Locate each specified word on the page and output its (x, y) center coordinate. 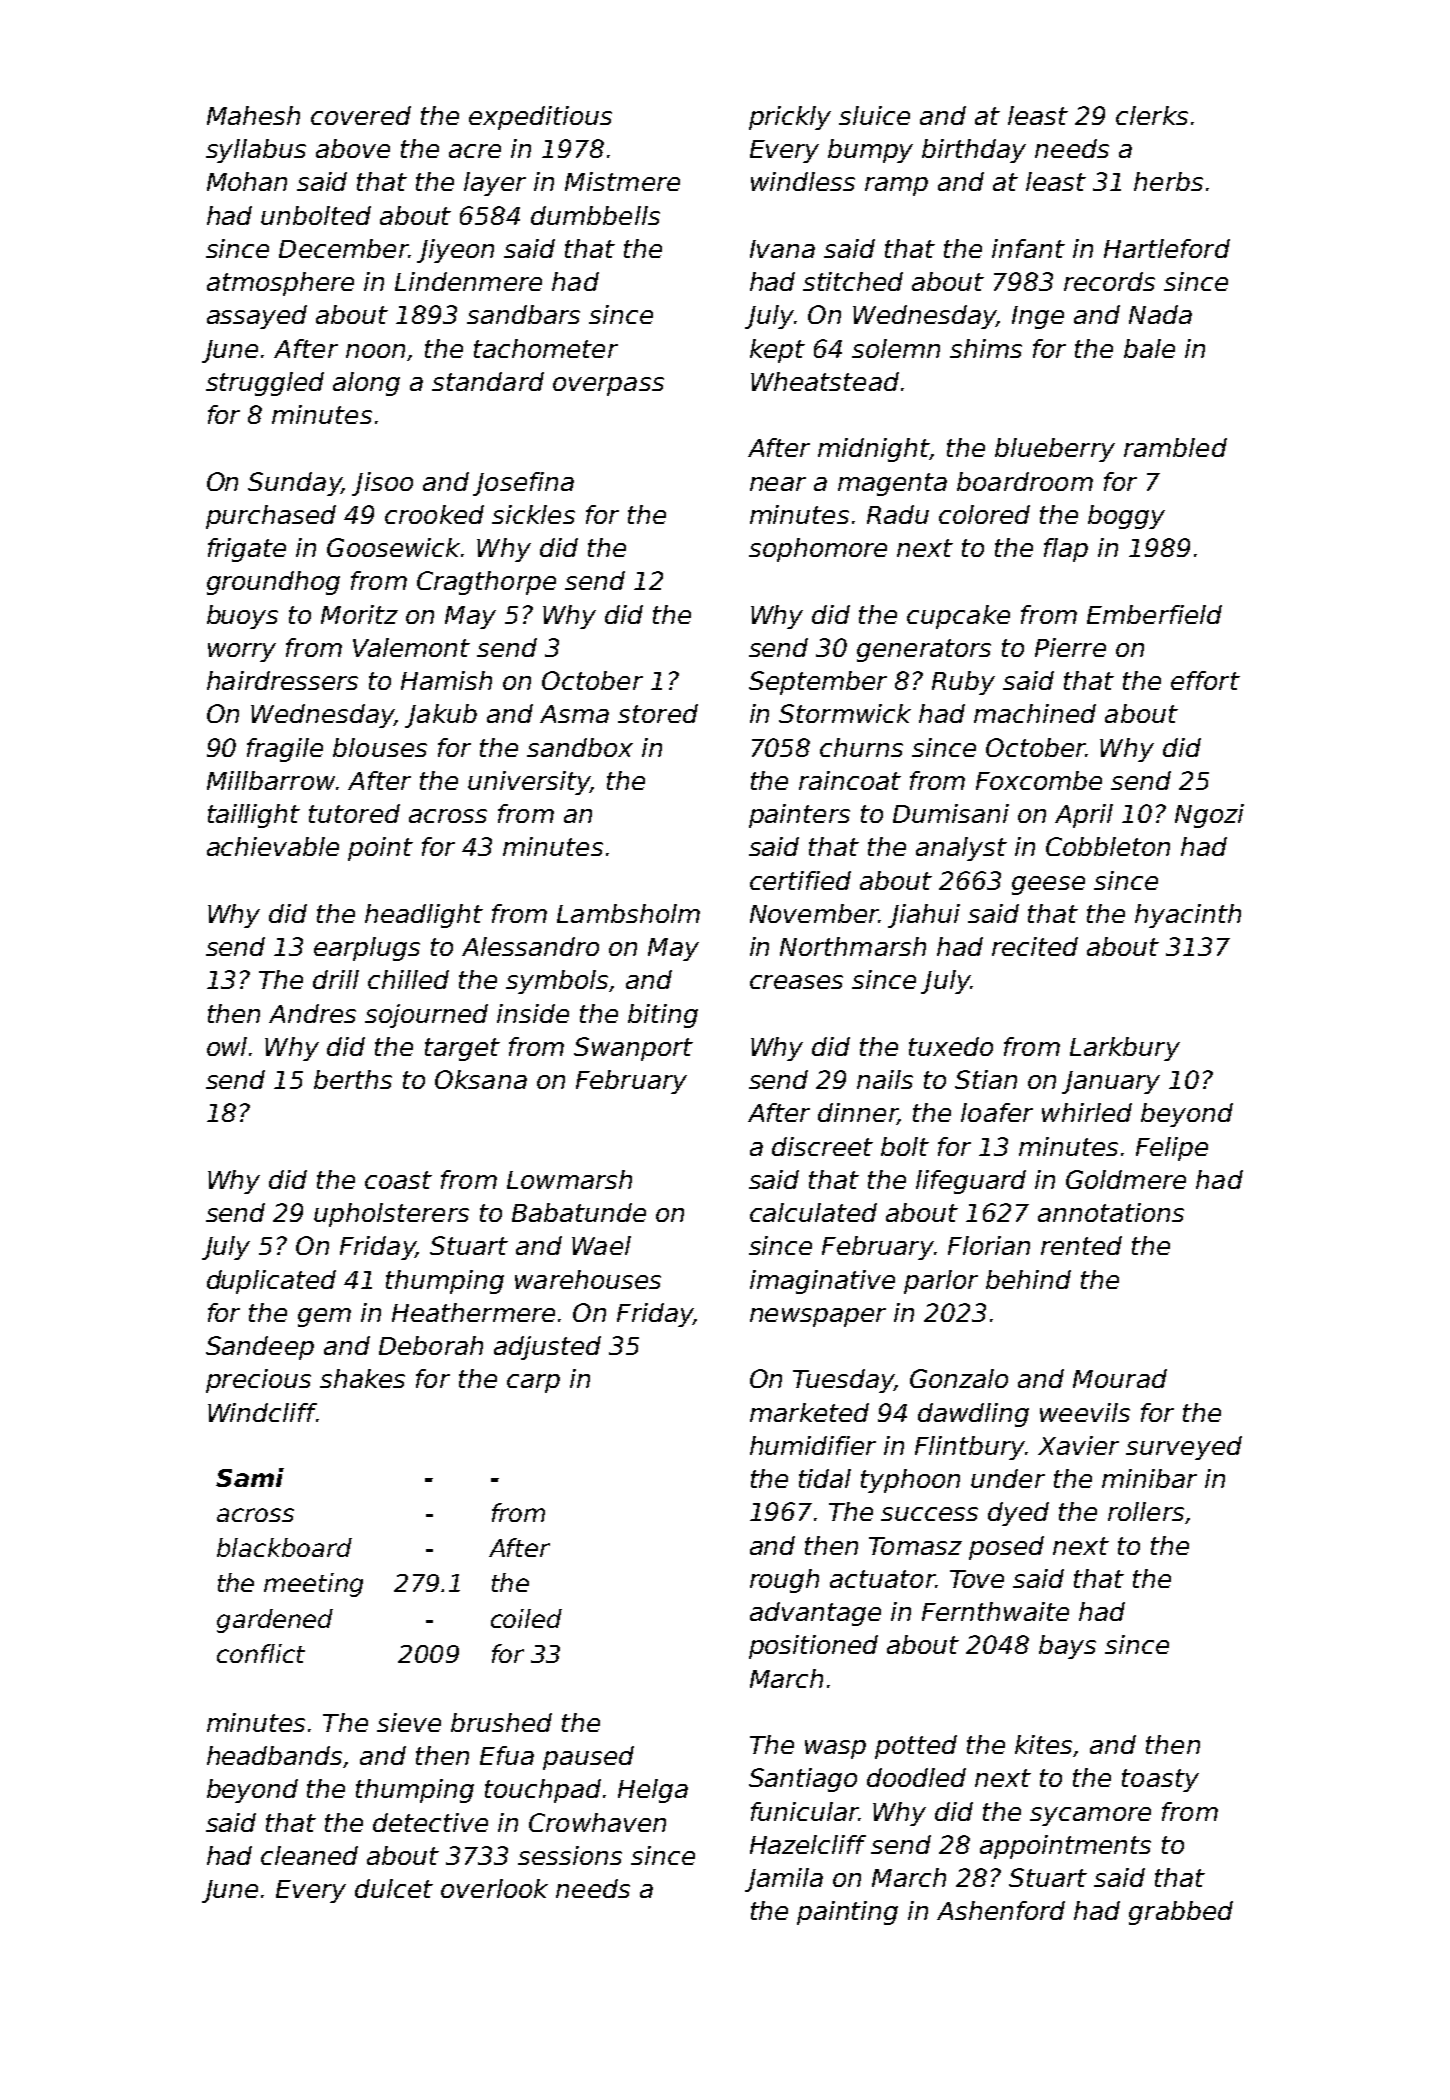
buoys (242, 617)
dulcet (394, 1888)
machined (1035, 713)
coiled (526, 1618)
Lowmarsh (569, 1179)
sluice (874, 115)
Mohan (247, 181)
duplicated (271, 1282)
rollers (1146, 1511)
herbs (1168, 181)
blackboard (284, 1547)
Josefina (523, 484)
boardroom (1025, 481)
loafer (997, 1112)
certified (800, 880)
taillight (254, 816)
